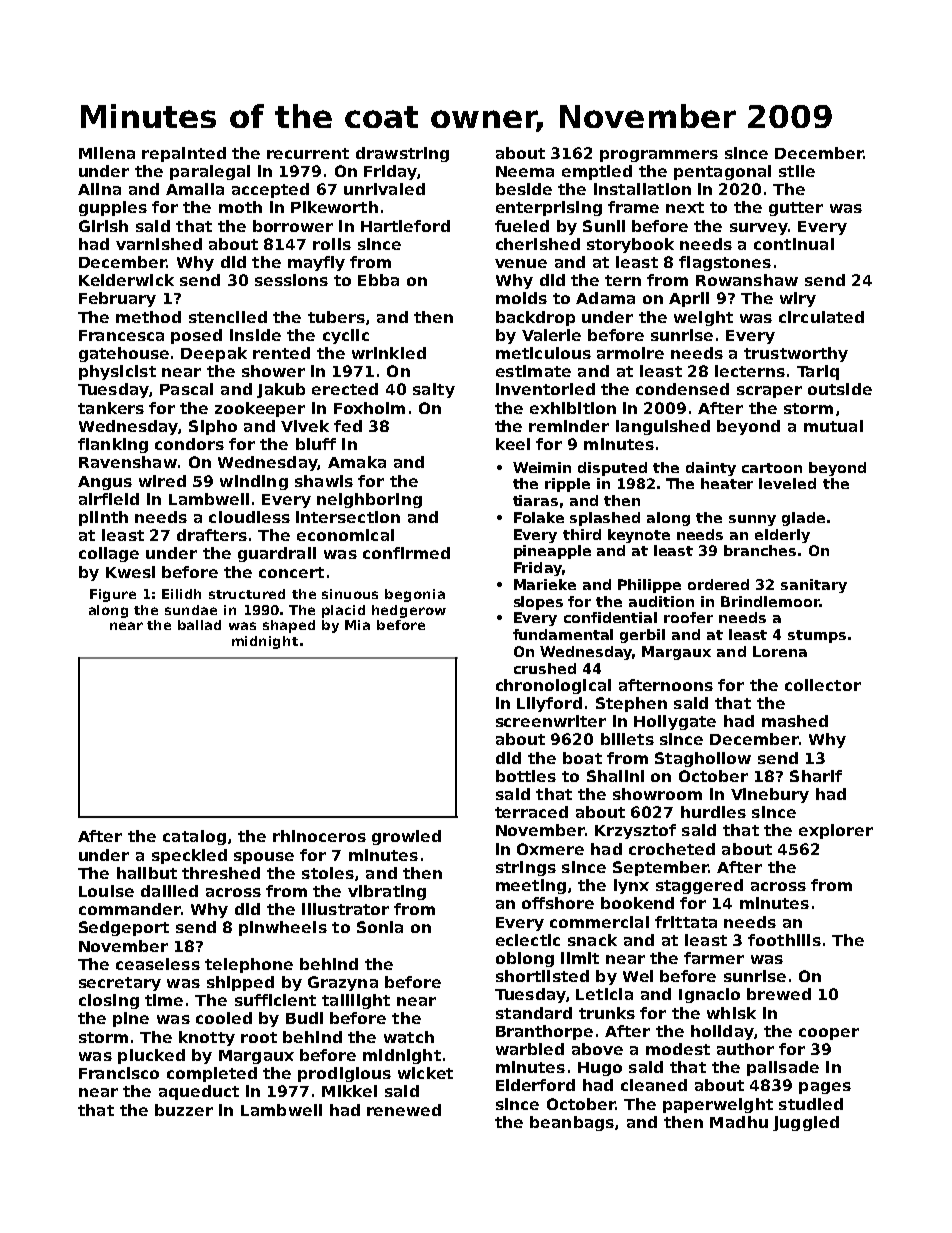 The width and height of the screenshot is (952, 1233). I want to click on repainted, so click(184, 154).
